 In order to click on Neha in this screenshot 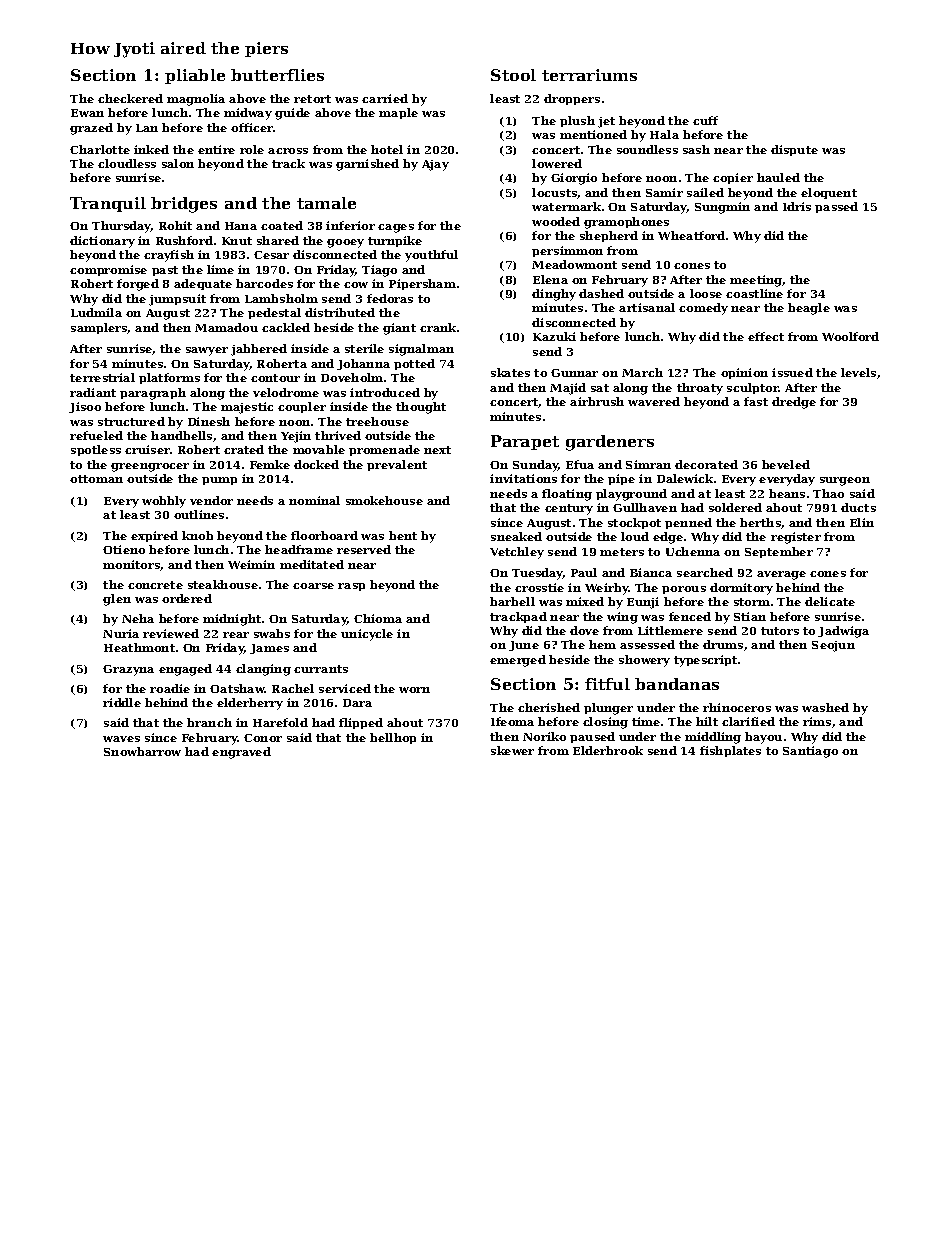, I will do `click(138, 618)`.
